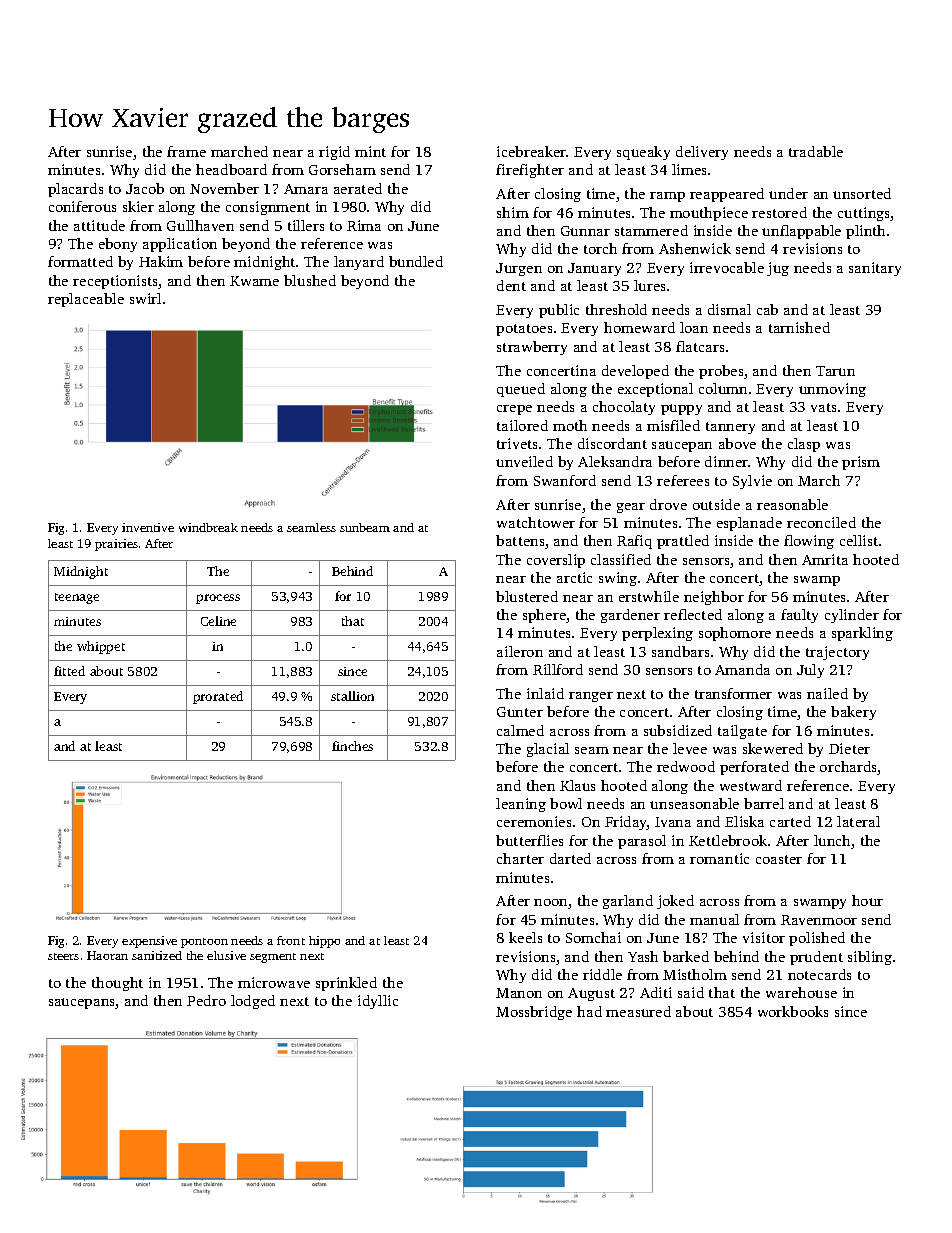 This screenshot has width=952, height=1233. What do you see at coordinates (643, 153) in the screenshot?
I see `squeaky` at bounding box center [643, 153].
